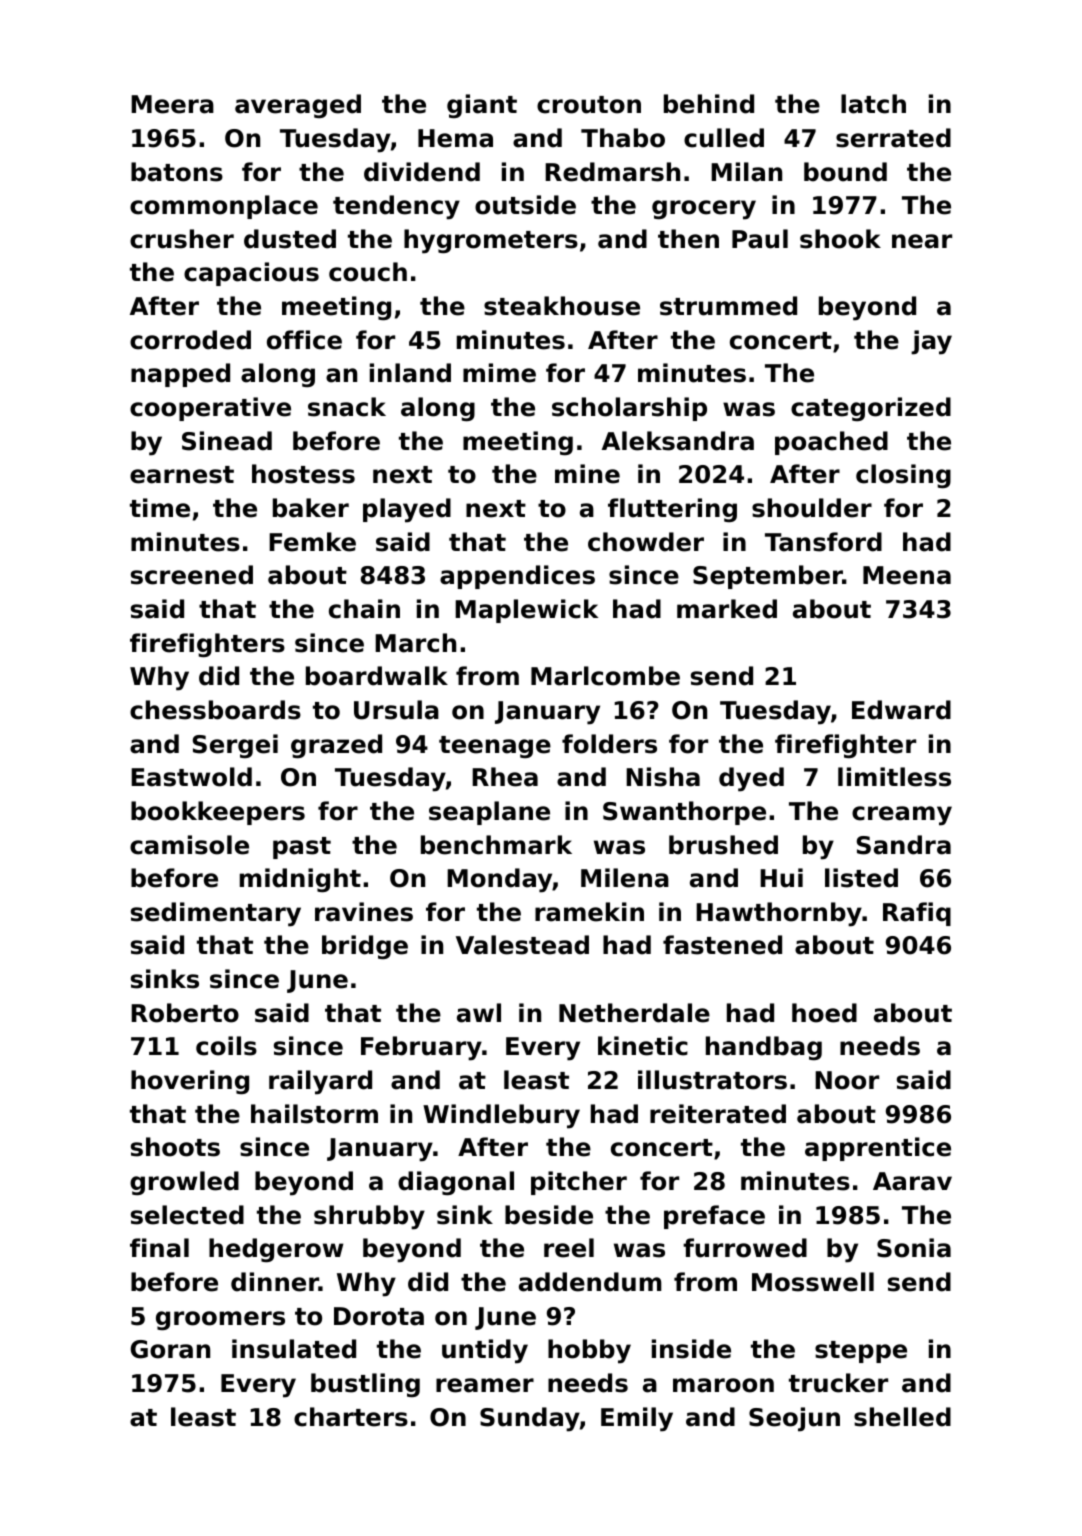 Image resolution: width=1082 pixels, height=1536 pixels. I want to click on averaged, so click(298, 106).
